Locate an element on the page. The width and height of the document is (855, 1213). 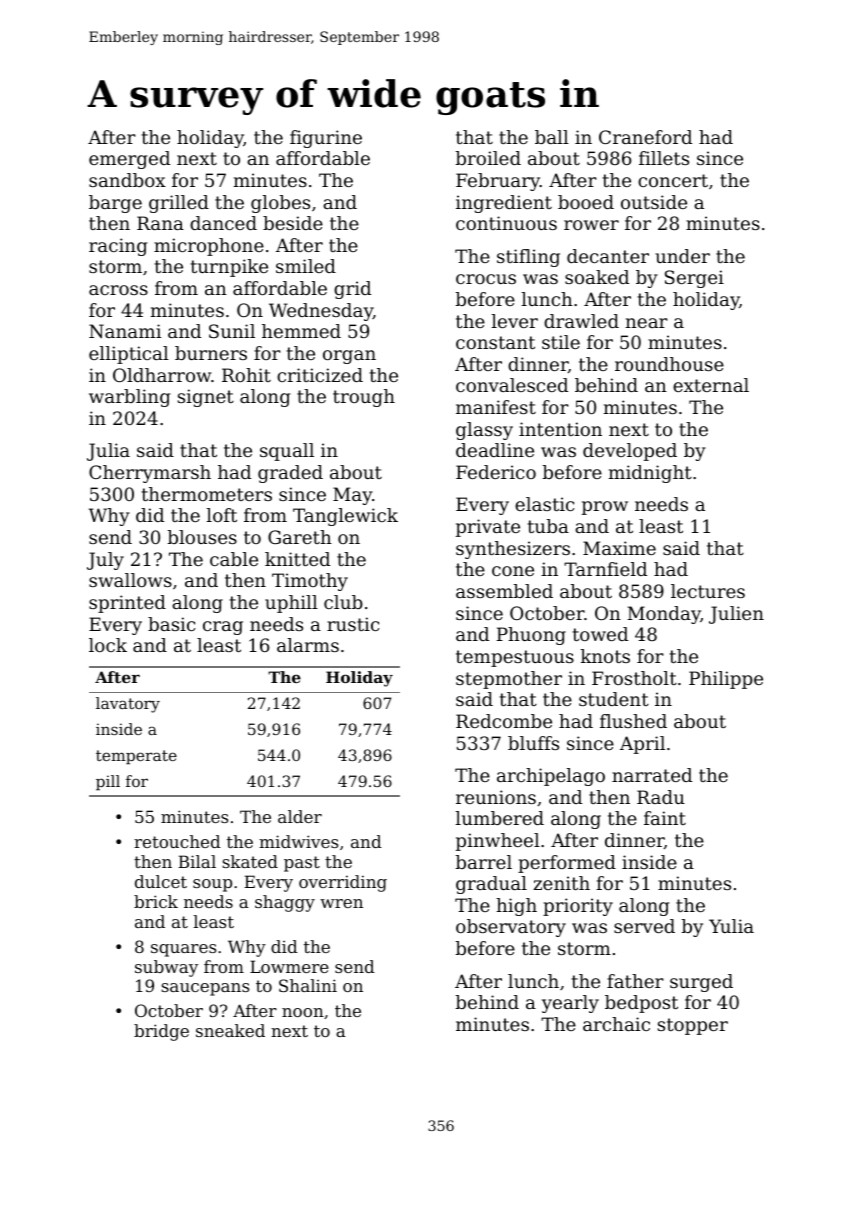
Craneford is located at coordinates (645, 137).
